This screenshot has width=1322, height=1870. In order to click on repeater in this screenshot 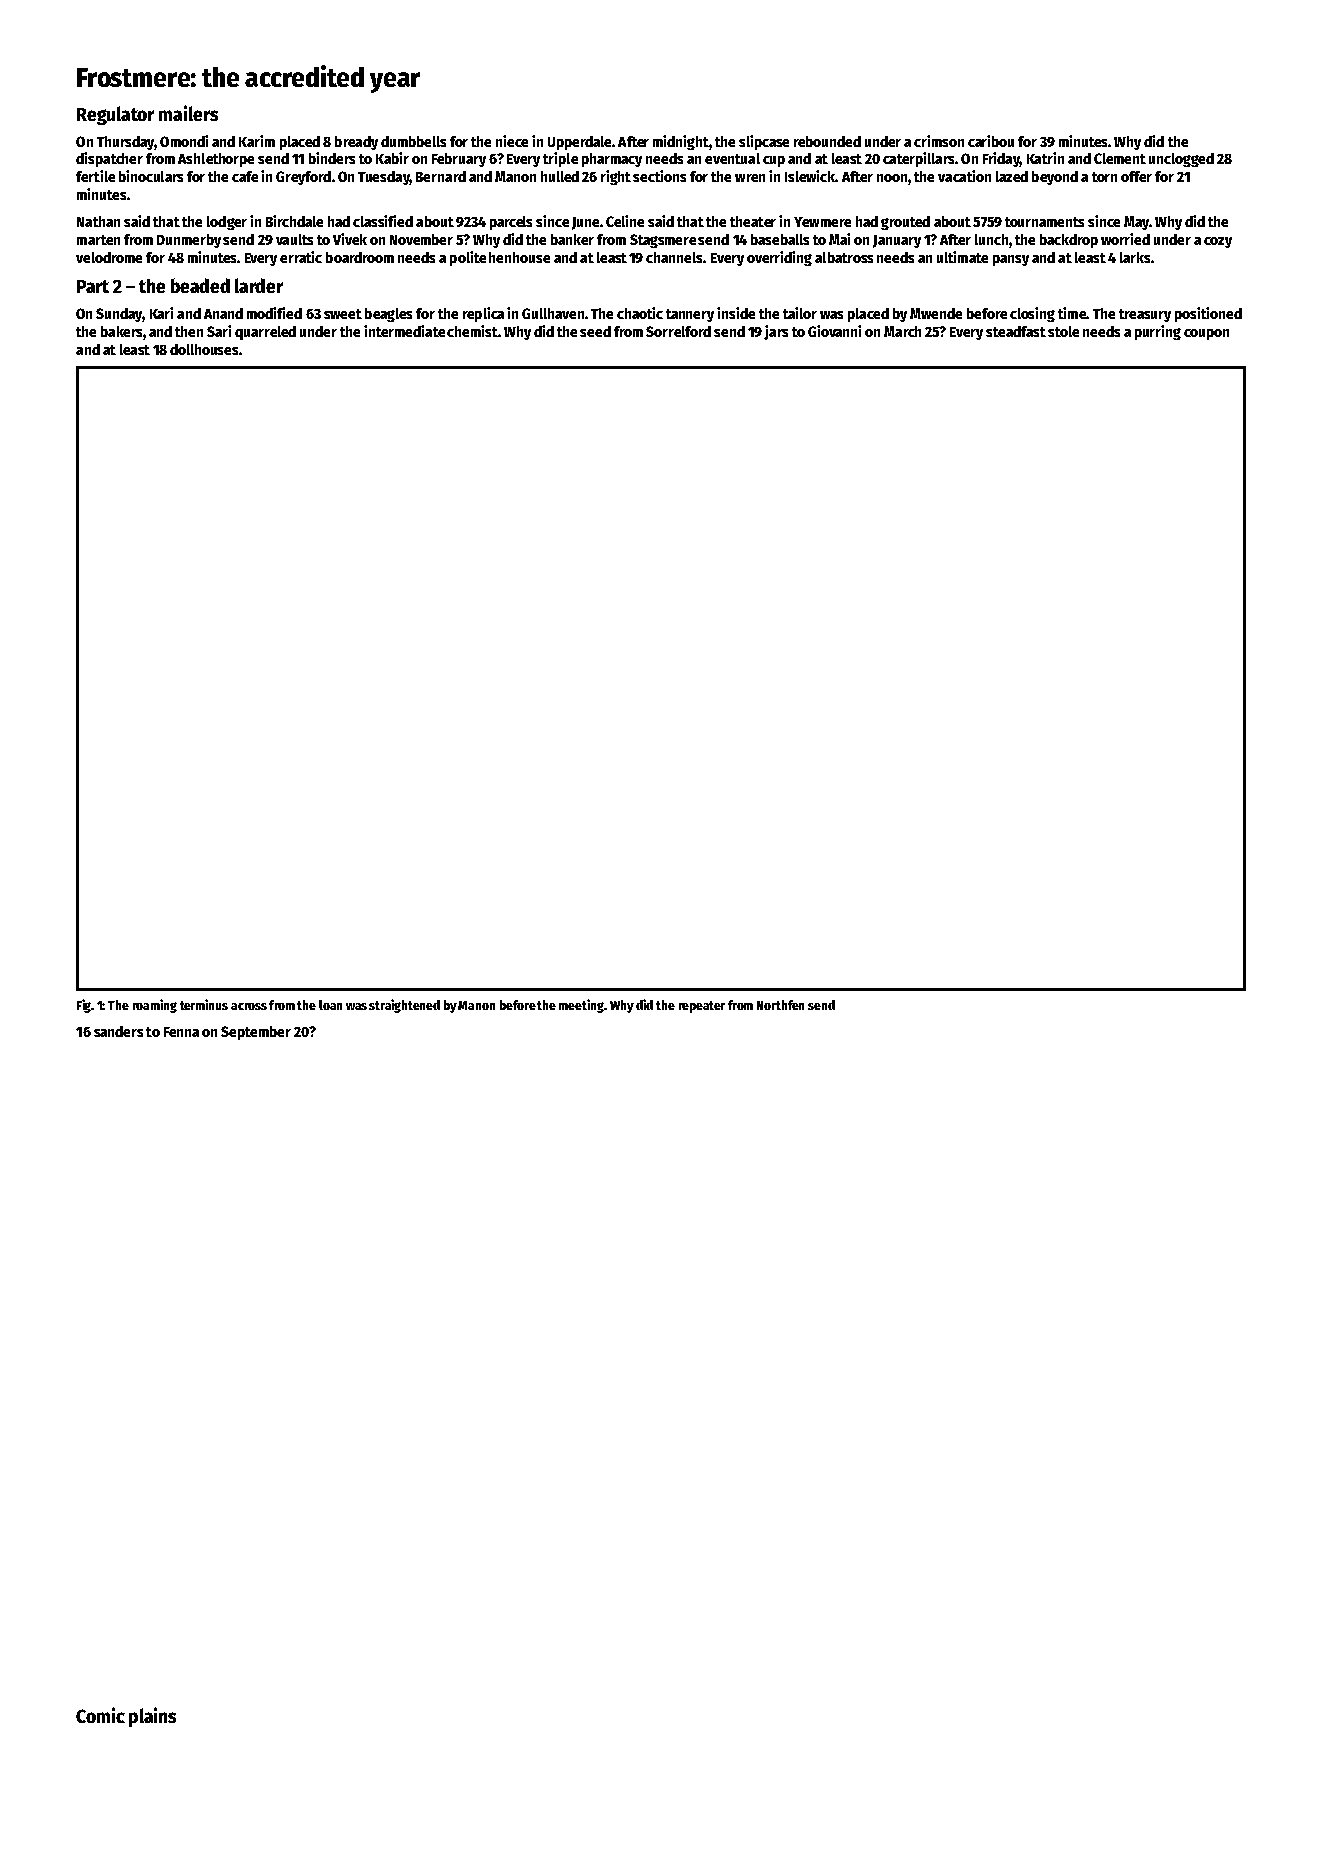, I will do `click(702, 1007)`.
